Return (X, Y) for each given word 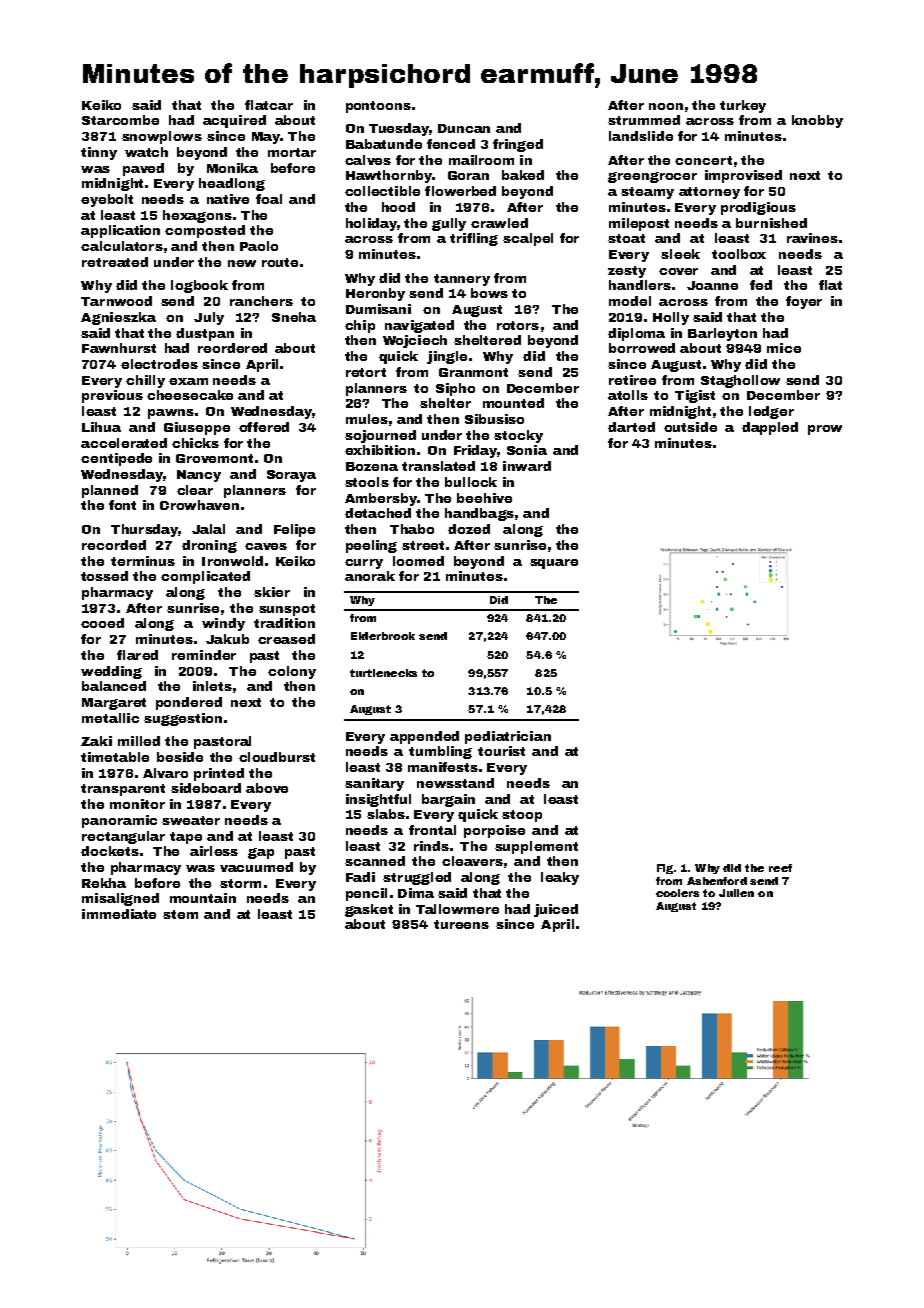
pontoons (378, 107)
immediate (119, 914)
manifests (443, 767)
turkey (743, 106)
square (554, 564)
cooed (102, 623)
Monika (232, 168)
